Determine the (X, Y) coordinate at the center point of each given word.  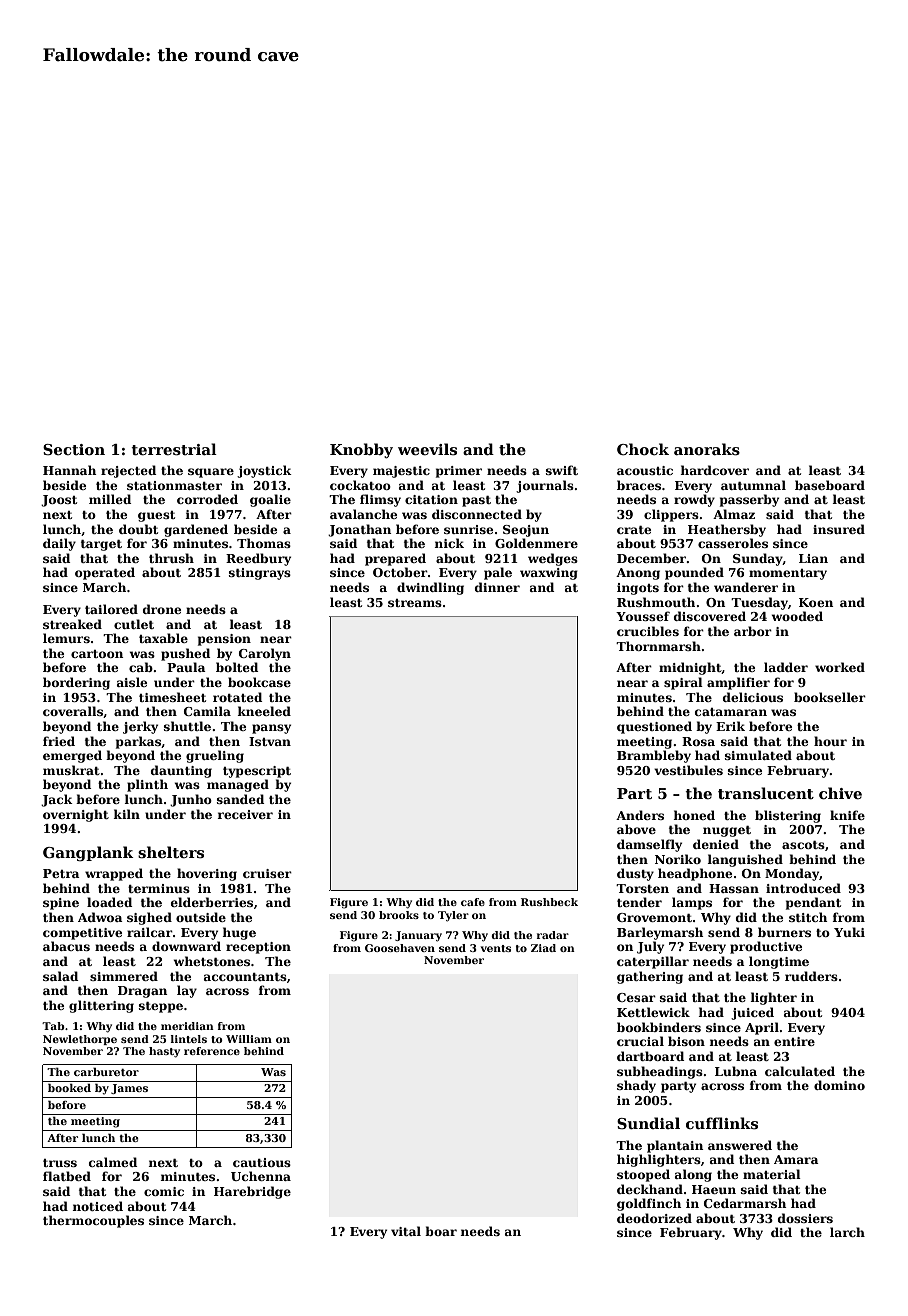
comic (164, 1191)
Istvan (270, 741)
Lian (813, 558)
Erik (730, 726)
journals (545, 486)
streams (415, 603)
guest (156, 516)
